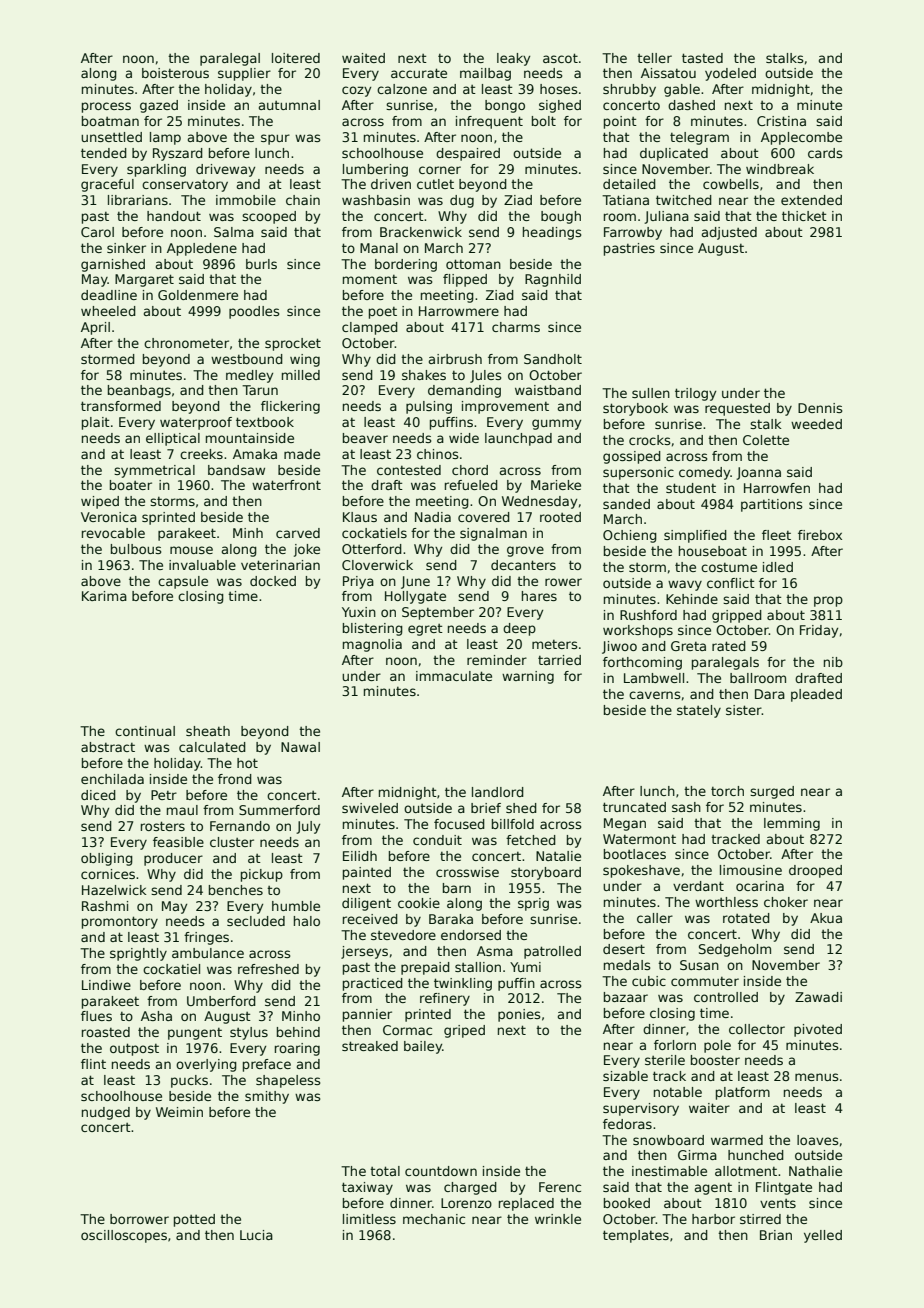  What do you see at coordinates (183, 582) in the image?
I see `capsule` at bounding box center [183, 582].
